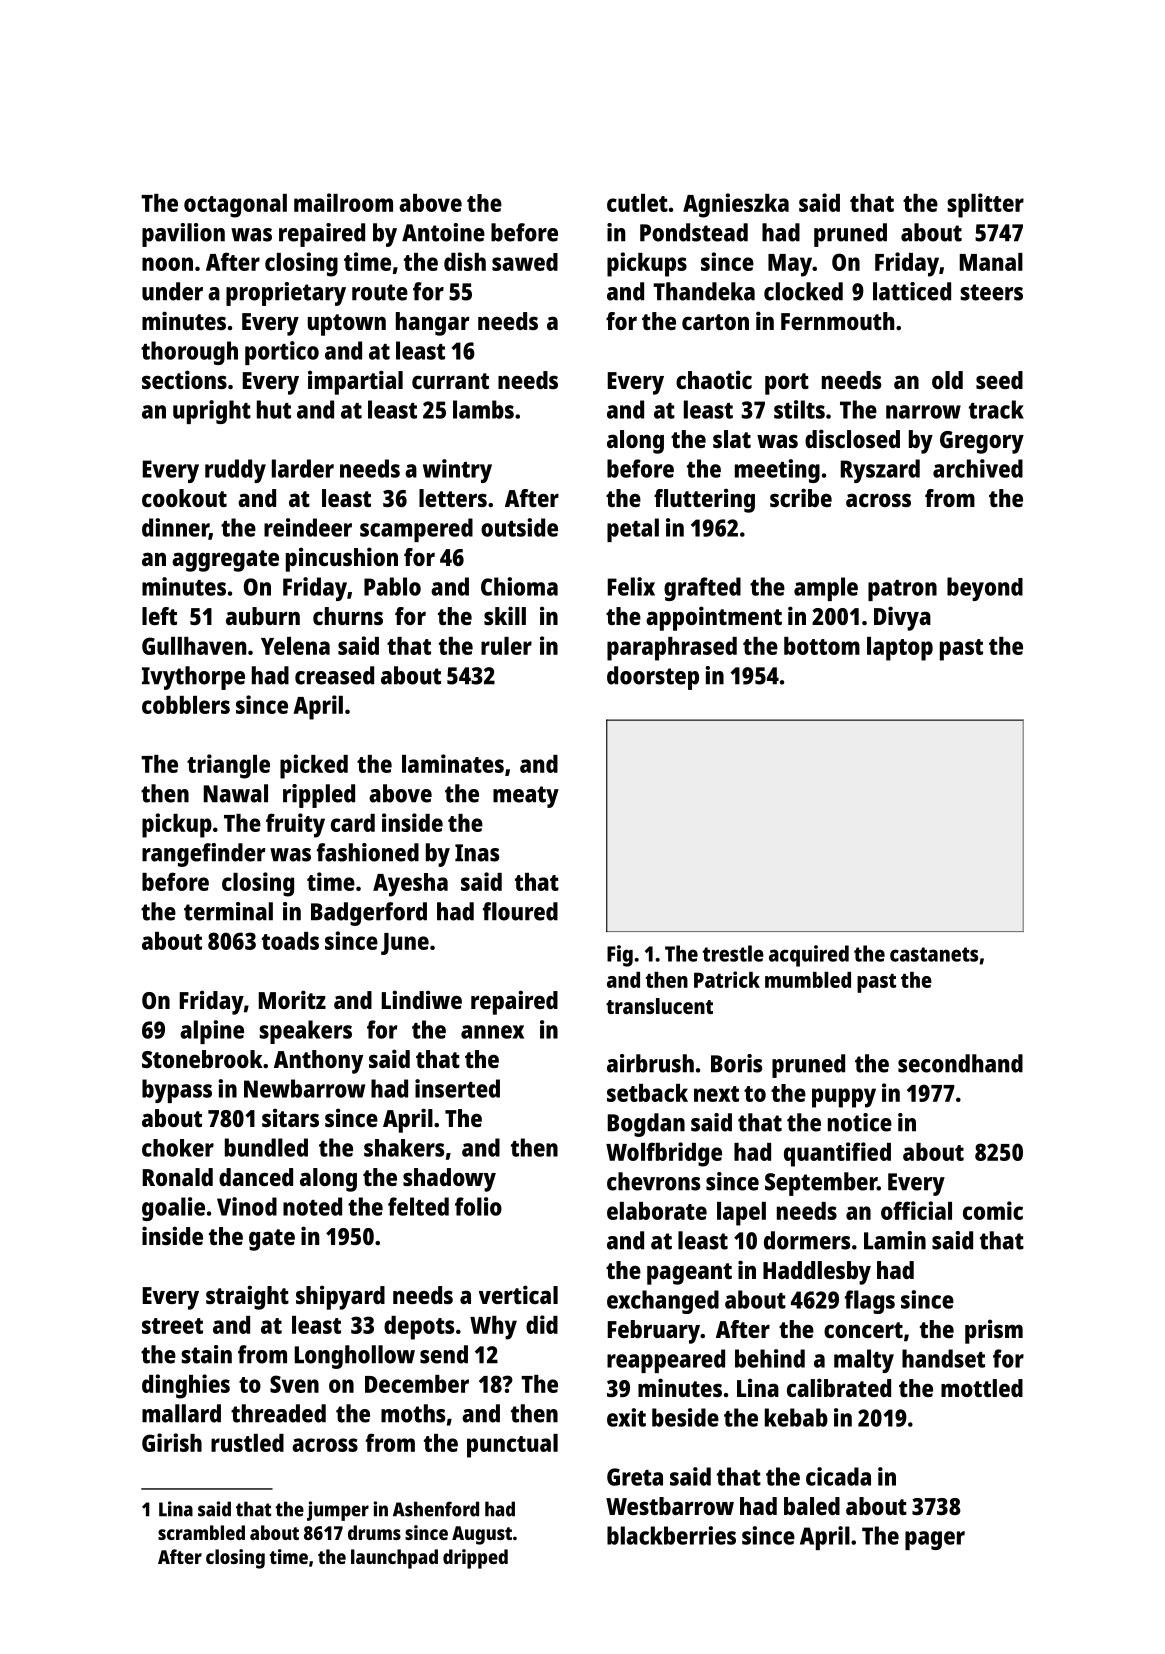 This screenshot has height=1654, width=1165. Describe the element at coordinates (303, 468) in the screenshot. I see `larder` at that location.
